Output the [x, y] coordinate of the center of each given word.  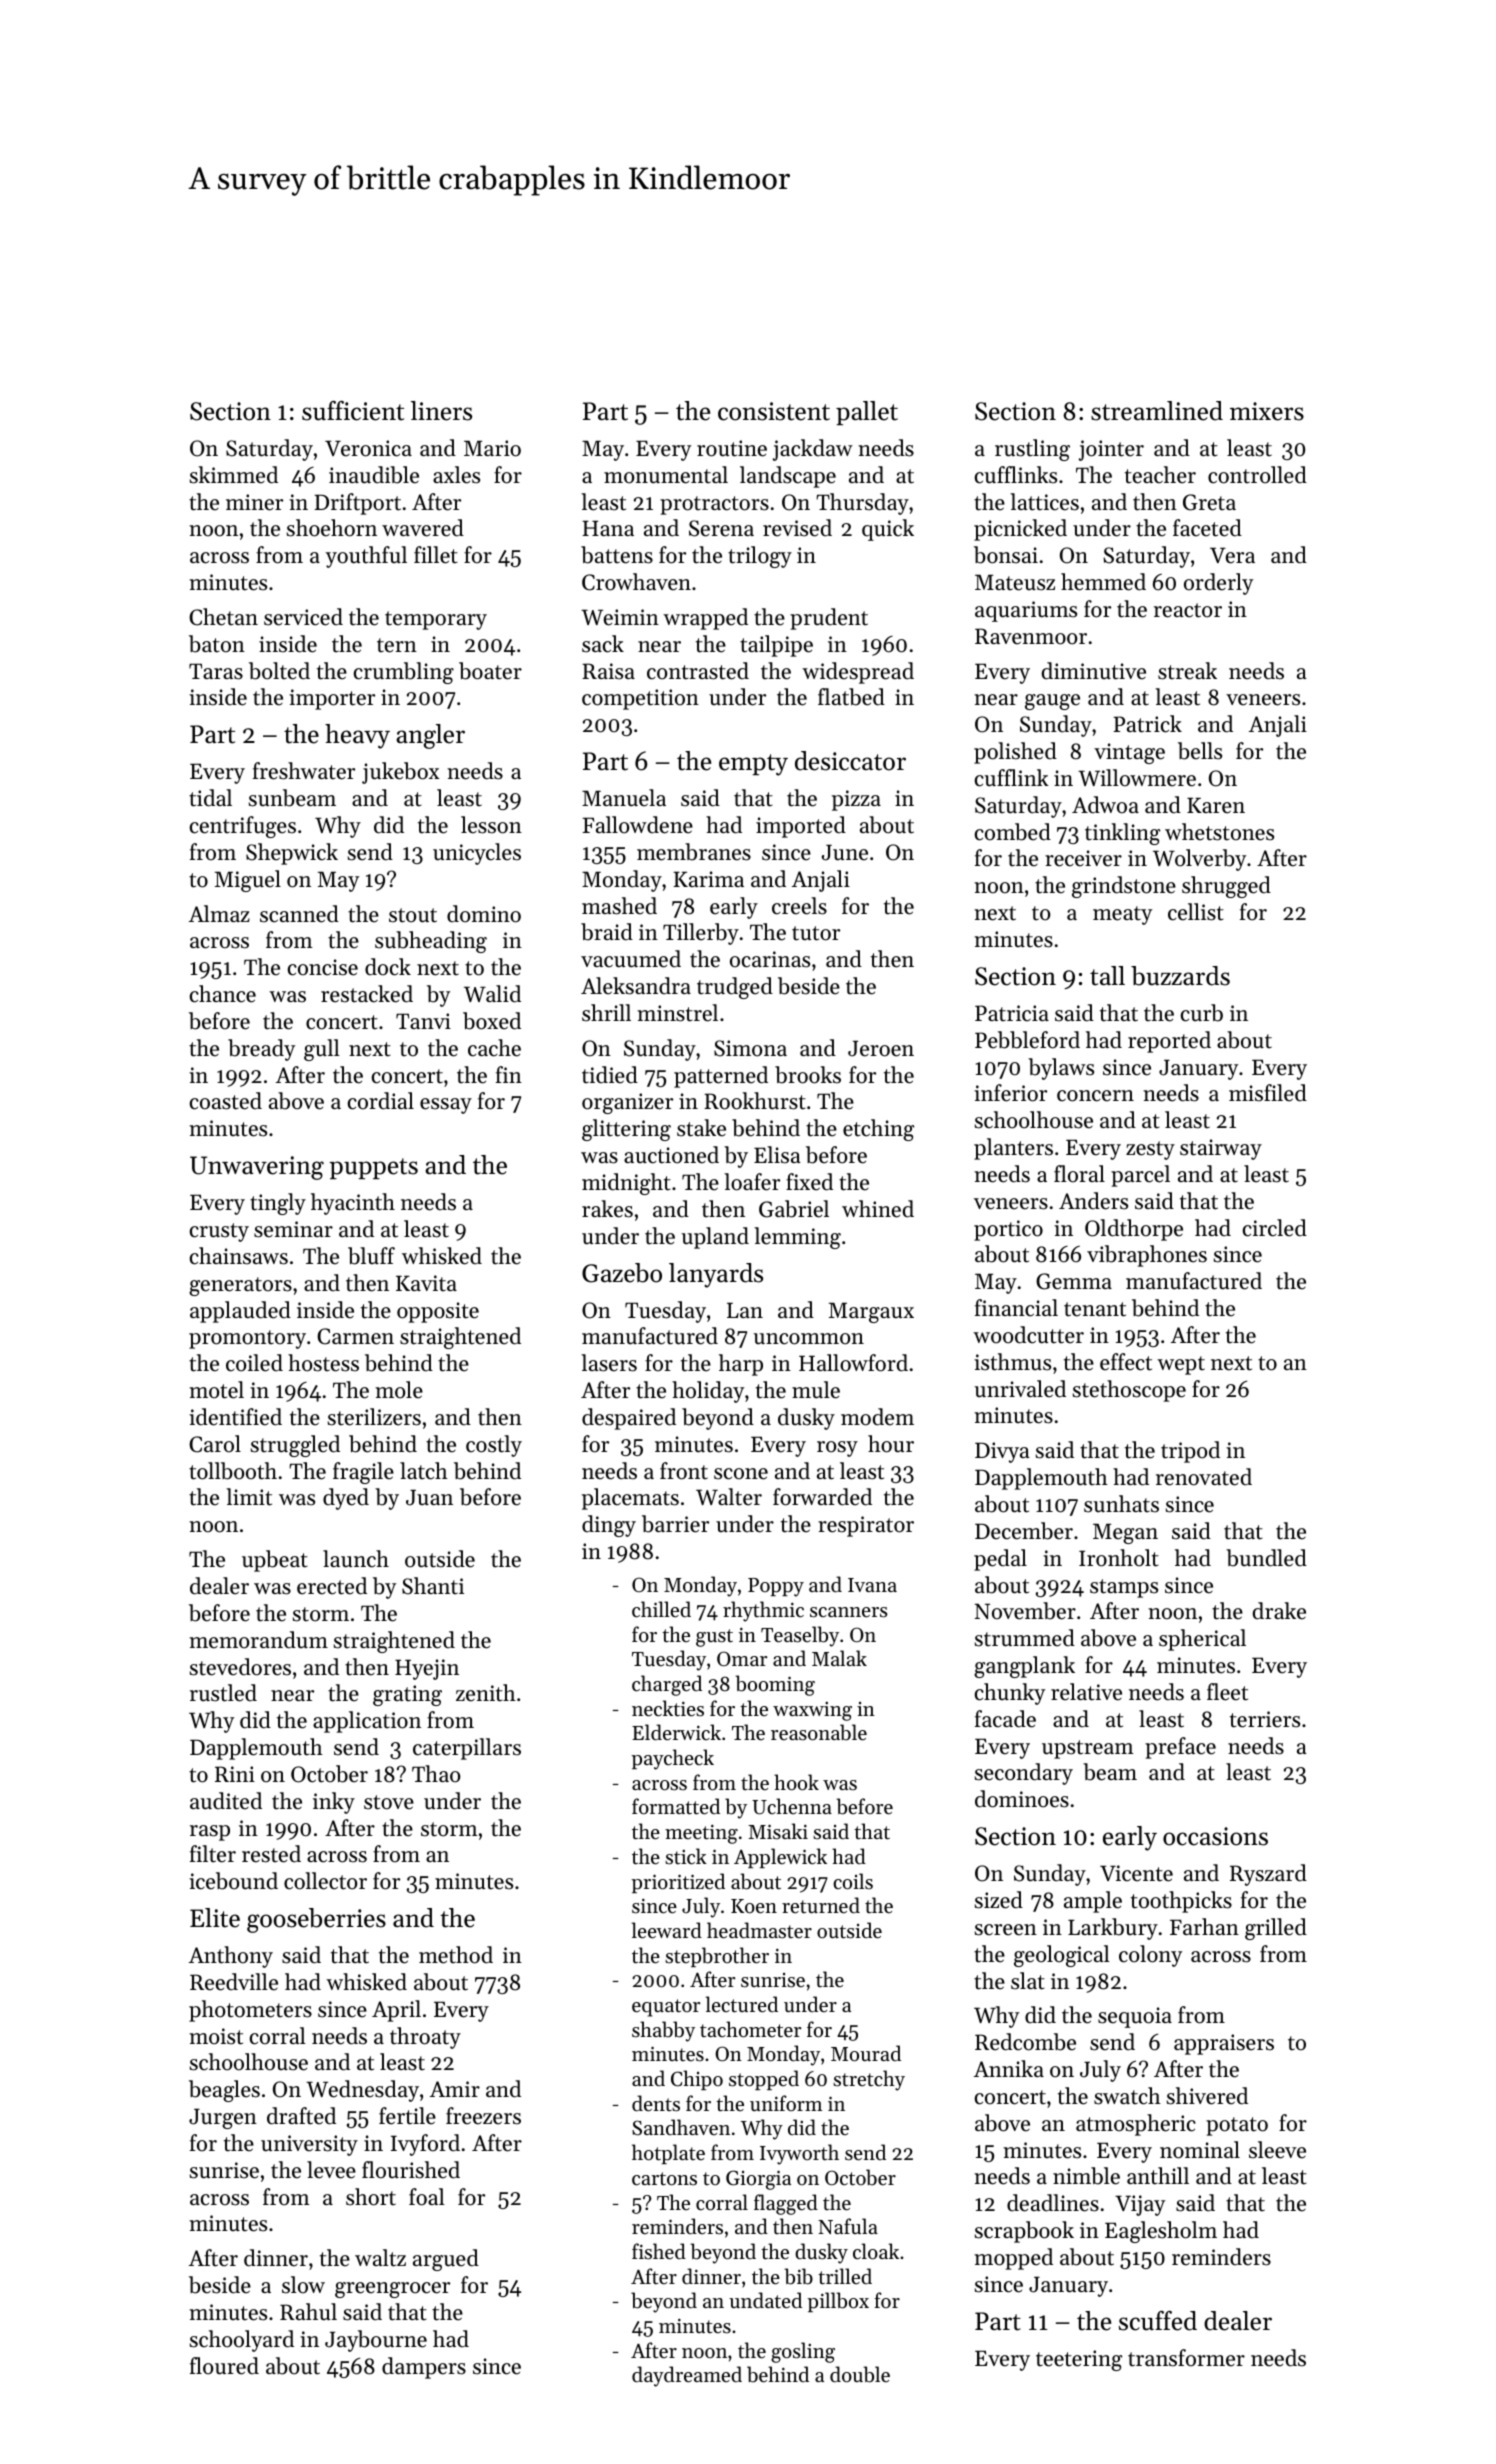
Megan [1125, 1533]
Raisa [608, 671]
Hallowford [853, 1363]
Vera [1232, 555]
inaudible [374, 475]
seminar [293, 1229]
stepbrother [717, 1957]
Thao [436, 1774]
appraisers [1224, 2044]
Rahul [308, 2312]
